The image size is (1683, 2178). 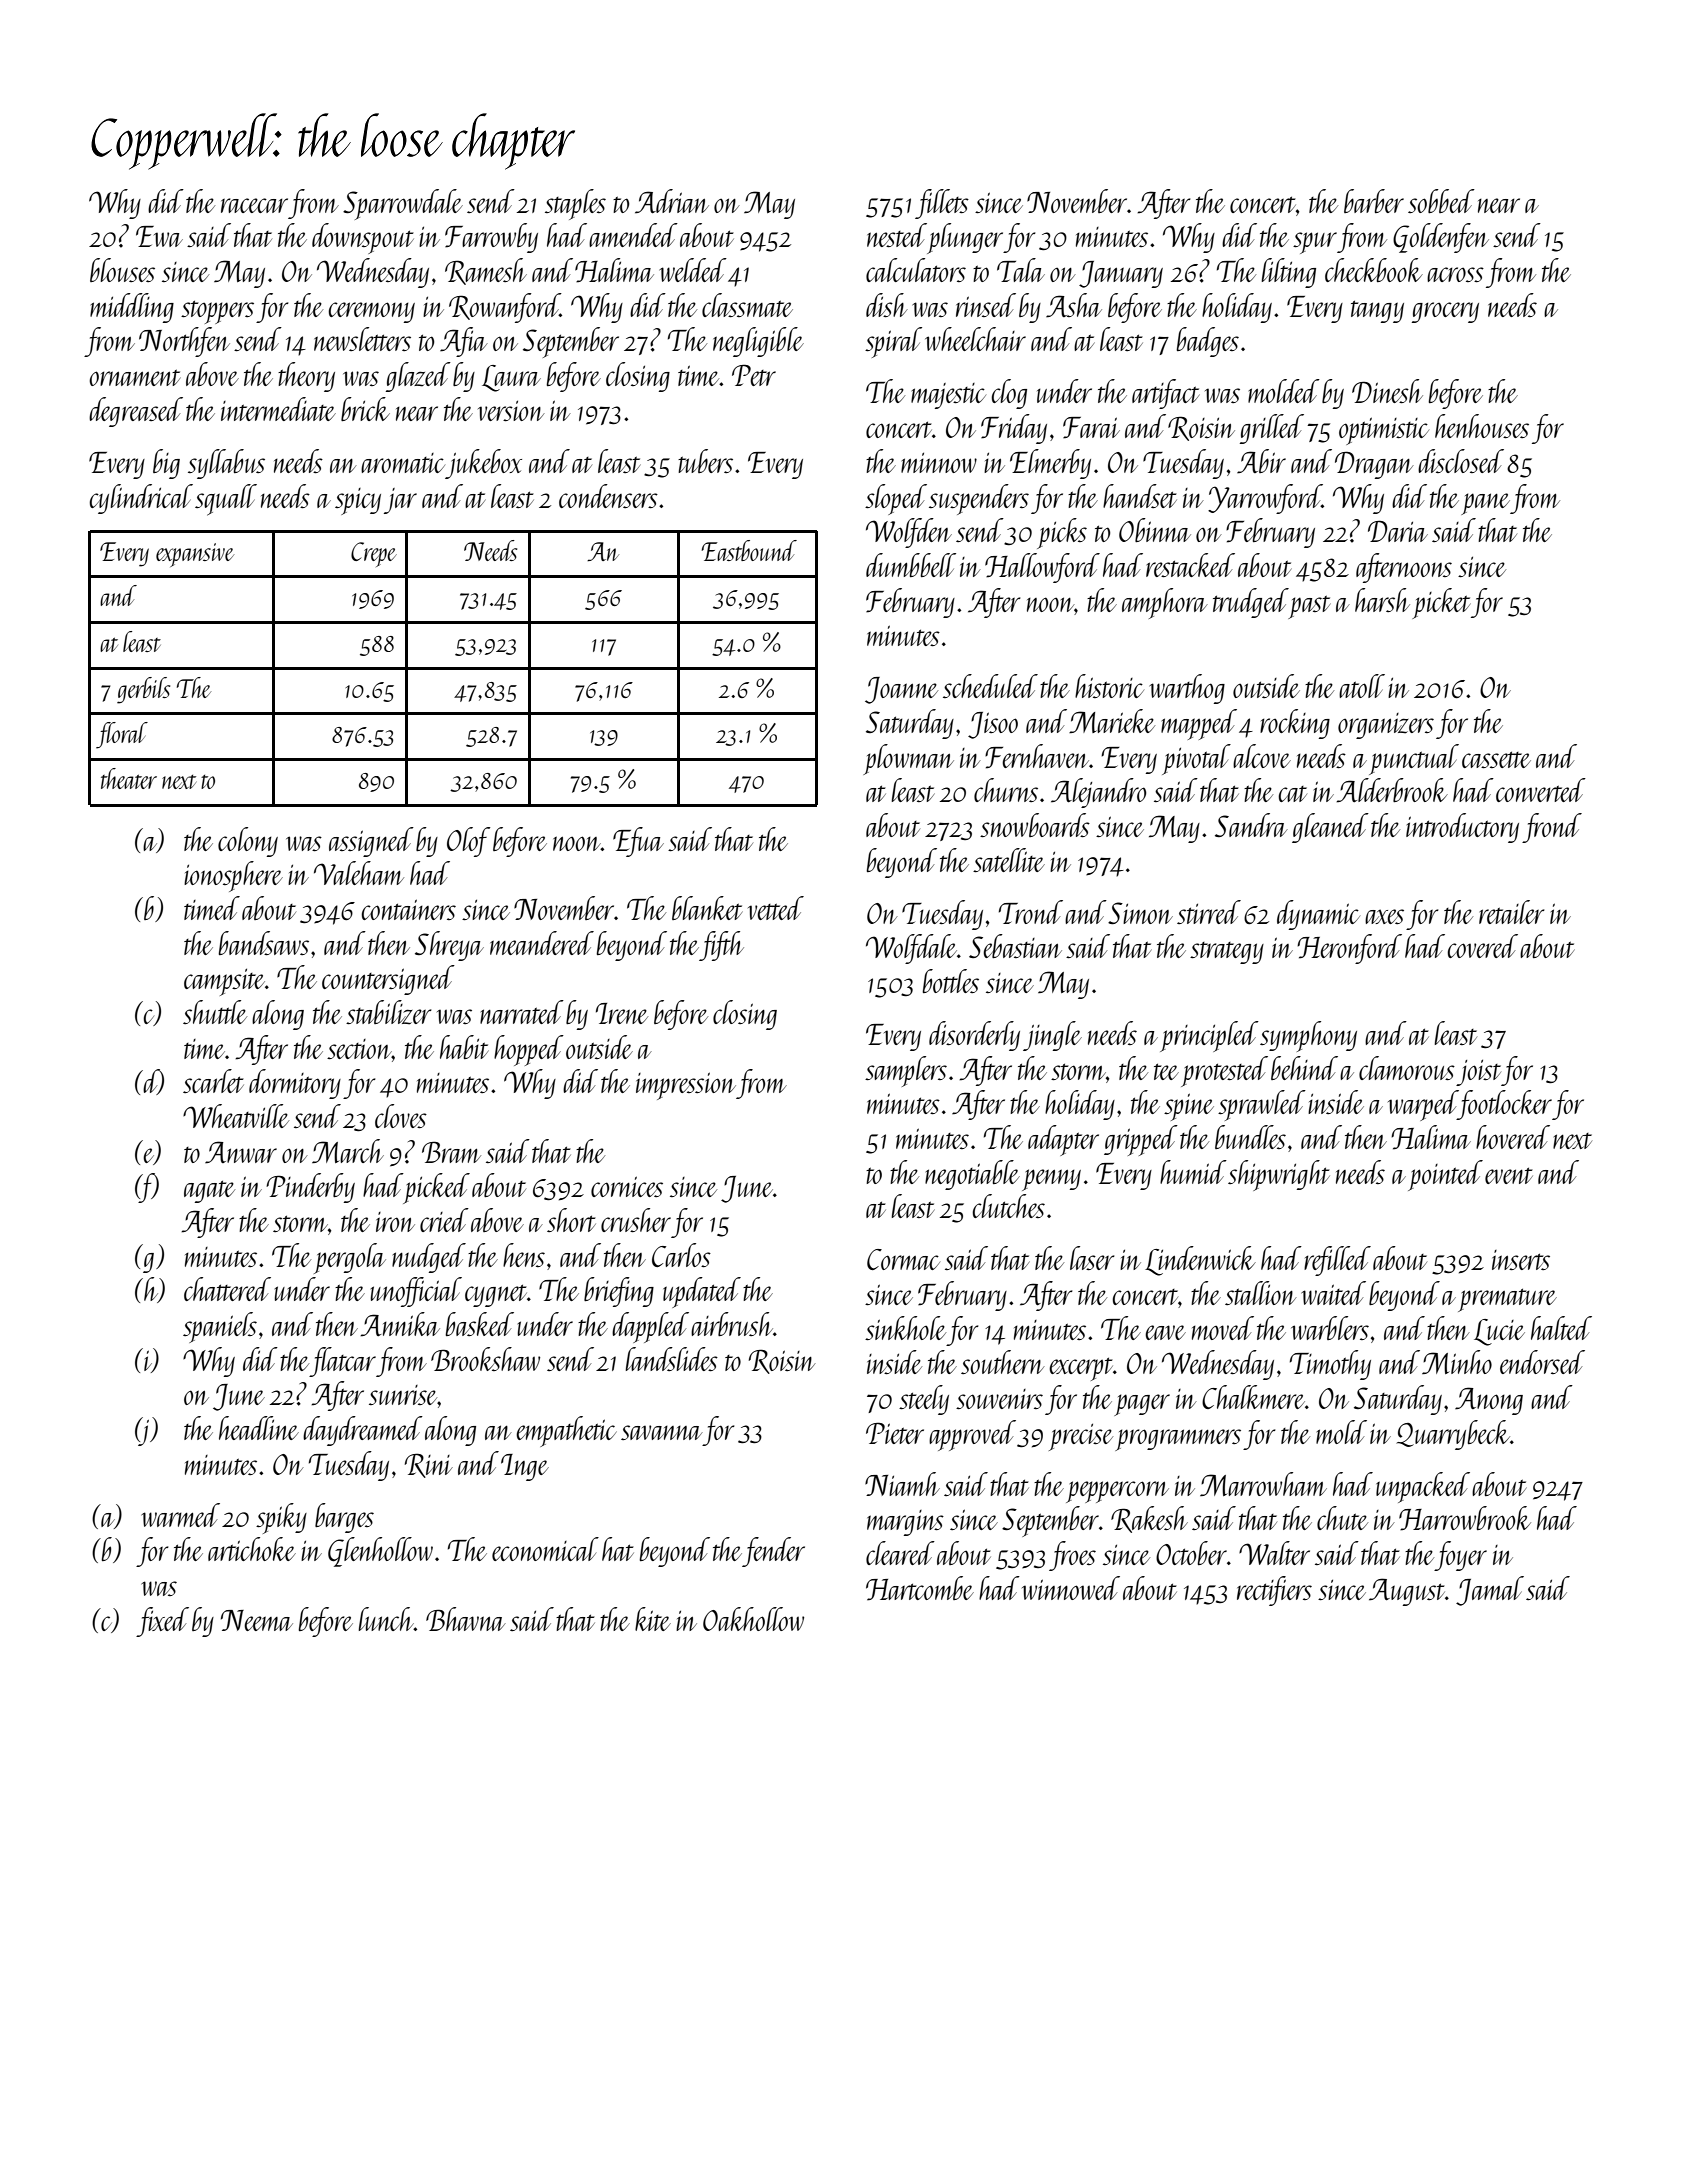 I want to click on Sebastian, so click(x=1015, y=946).
